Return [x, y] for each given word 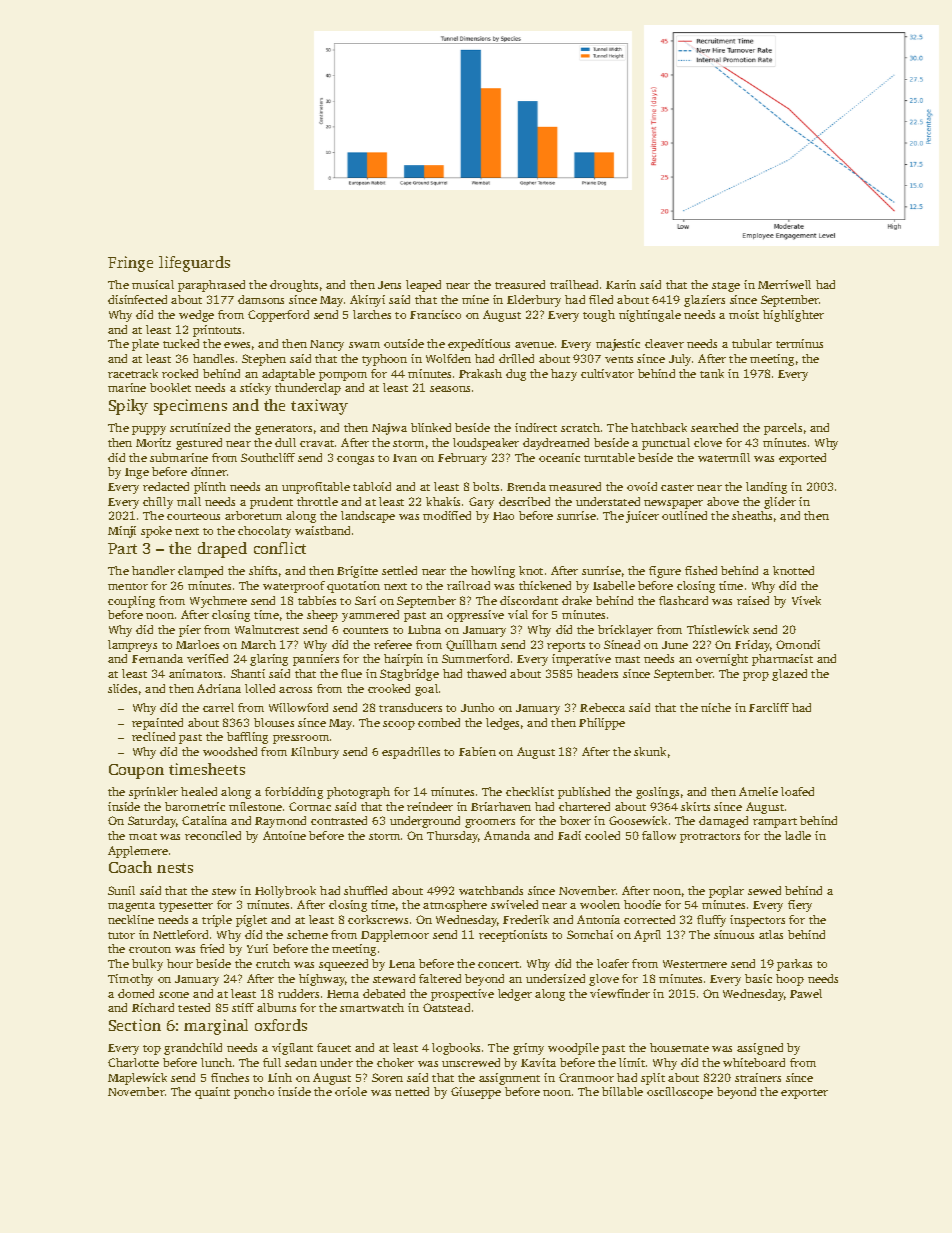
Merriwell [784, 284]
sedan [301, 1062]
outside [404, 343]
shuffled [365, 890]
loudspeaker [486, 444]
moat [143, 836]
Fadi [569, 835]
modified [447, 515]
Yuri [257, 948]
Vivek [806, 600]
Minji [122, 532]
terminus [799, 343]
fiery [800, 906]
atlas [771, 934]
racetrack [133, 373]
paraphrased [211, 286]
